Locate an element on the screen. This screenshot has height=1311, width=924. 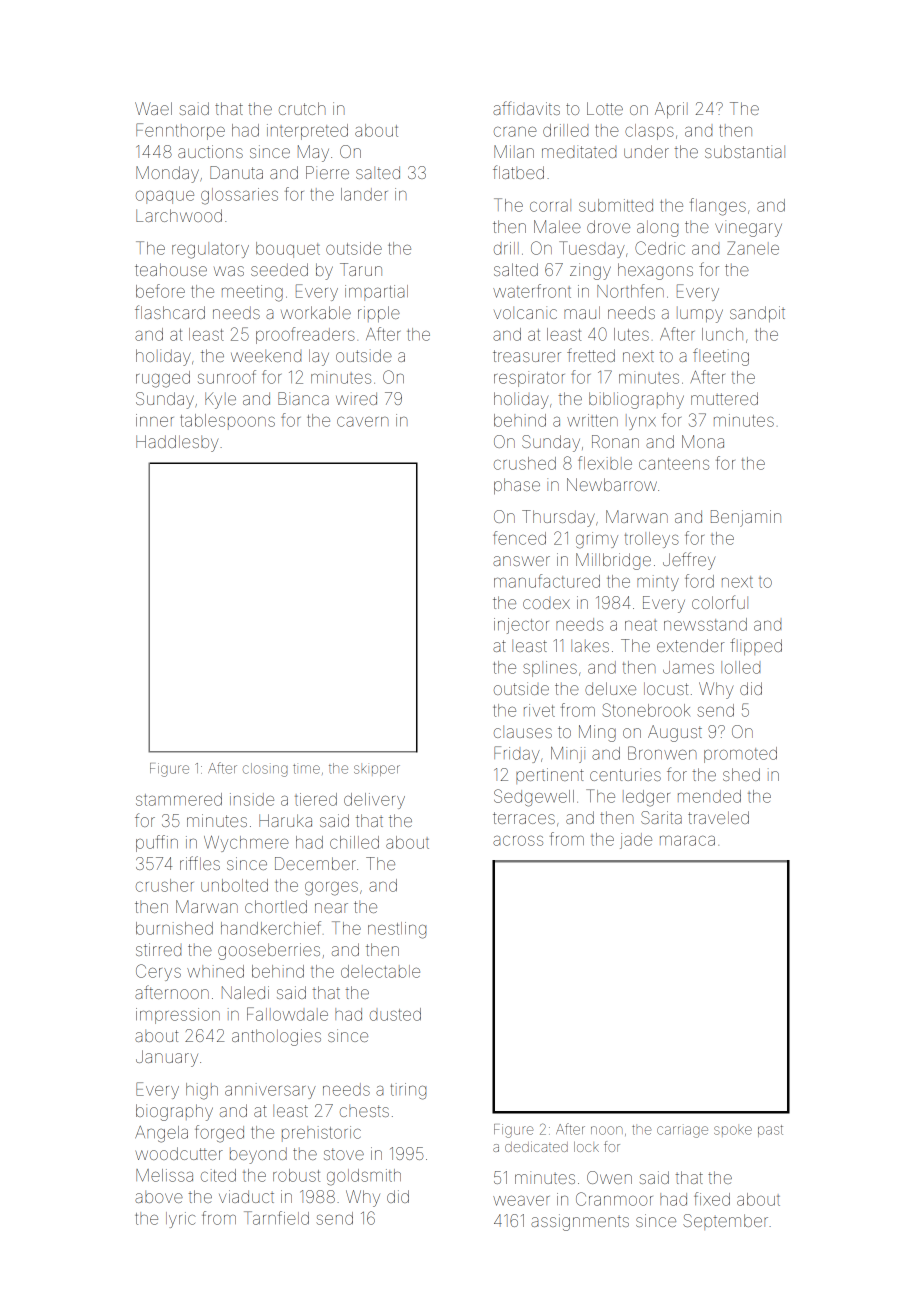
Sarita is located at coordinates (661, 817).
